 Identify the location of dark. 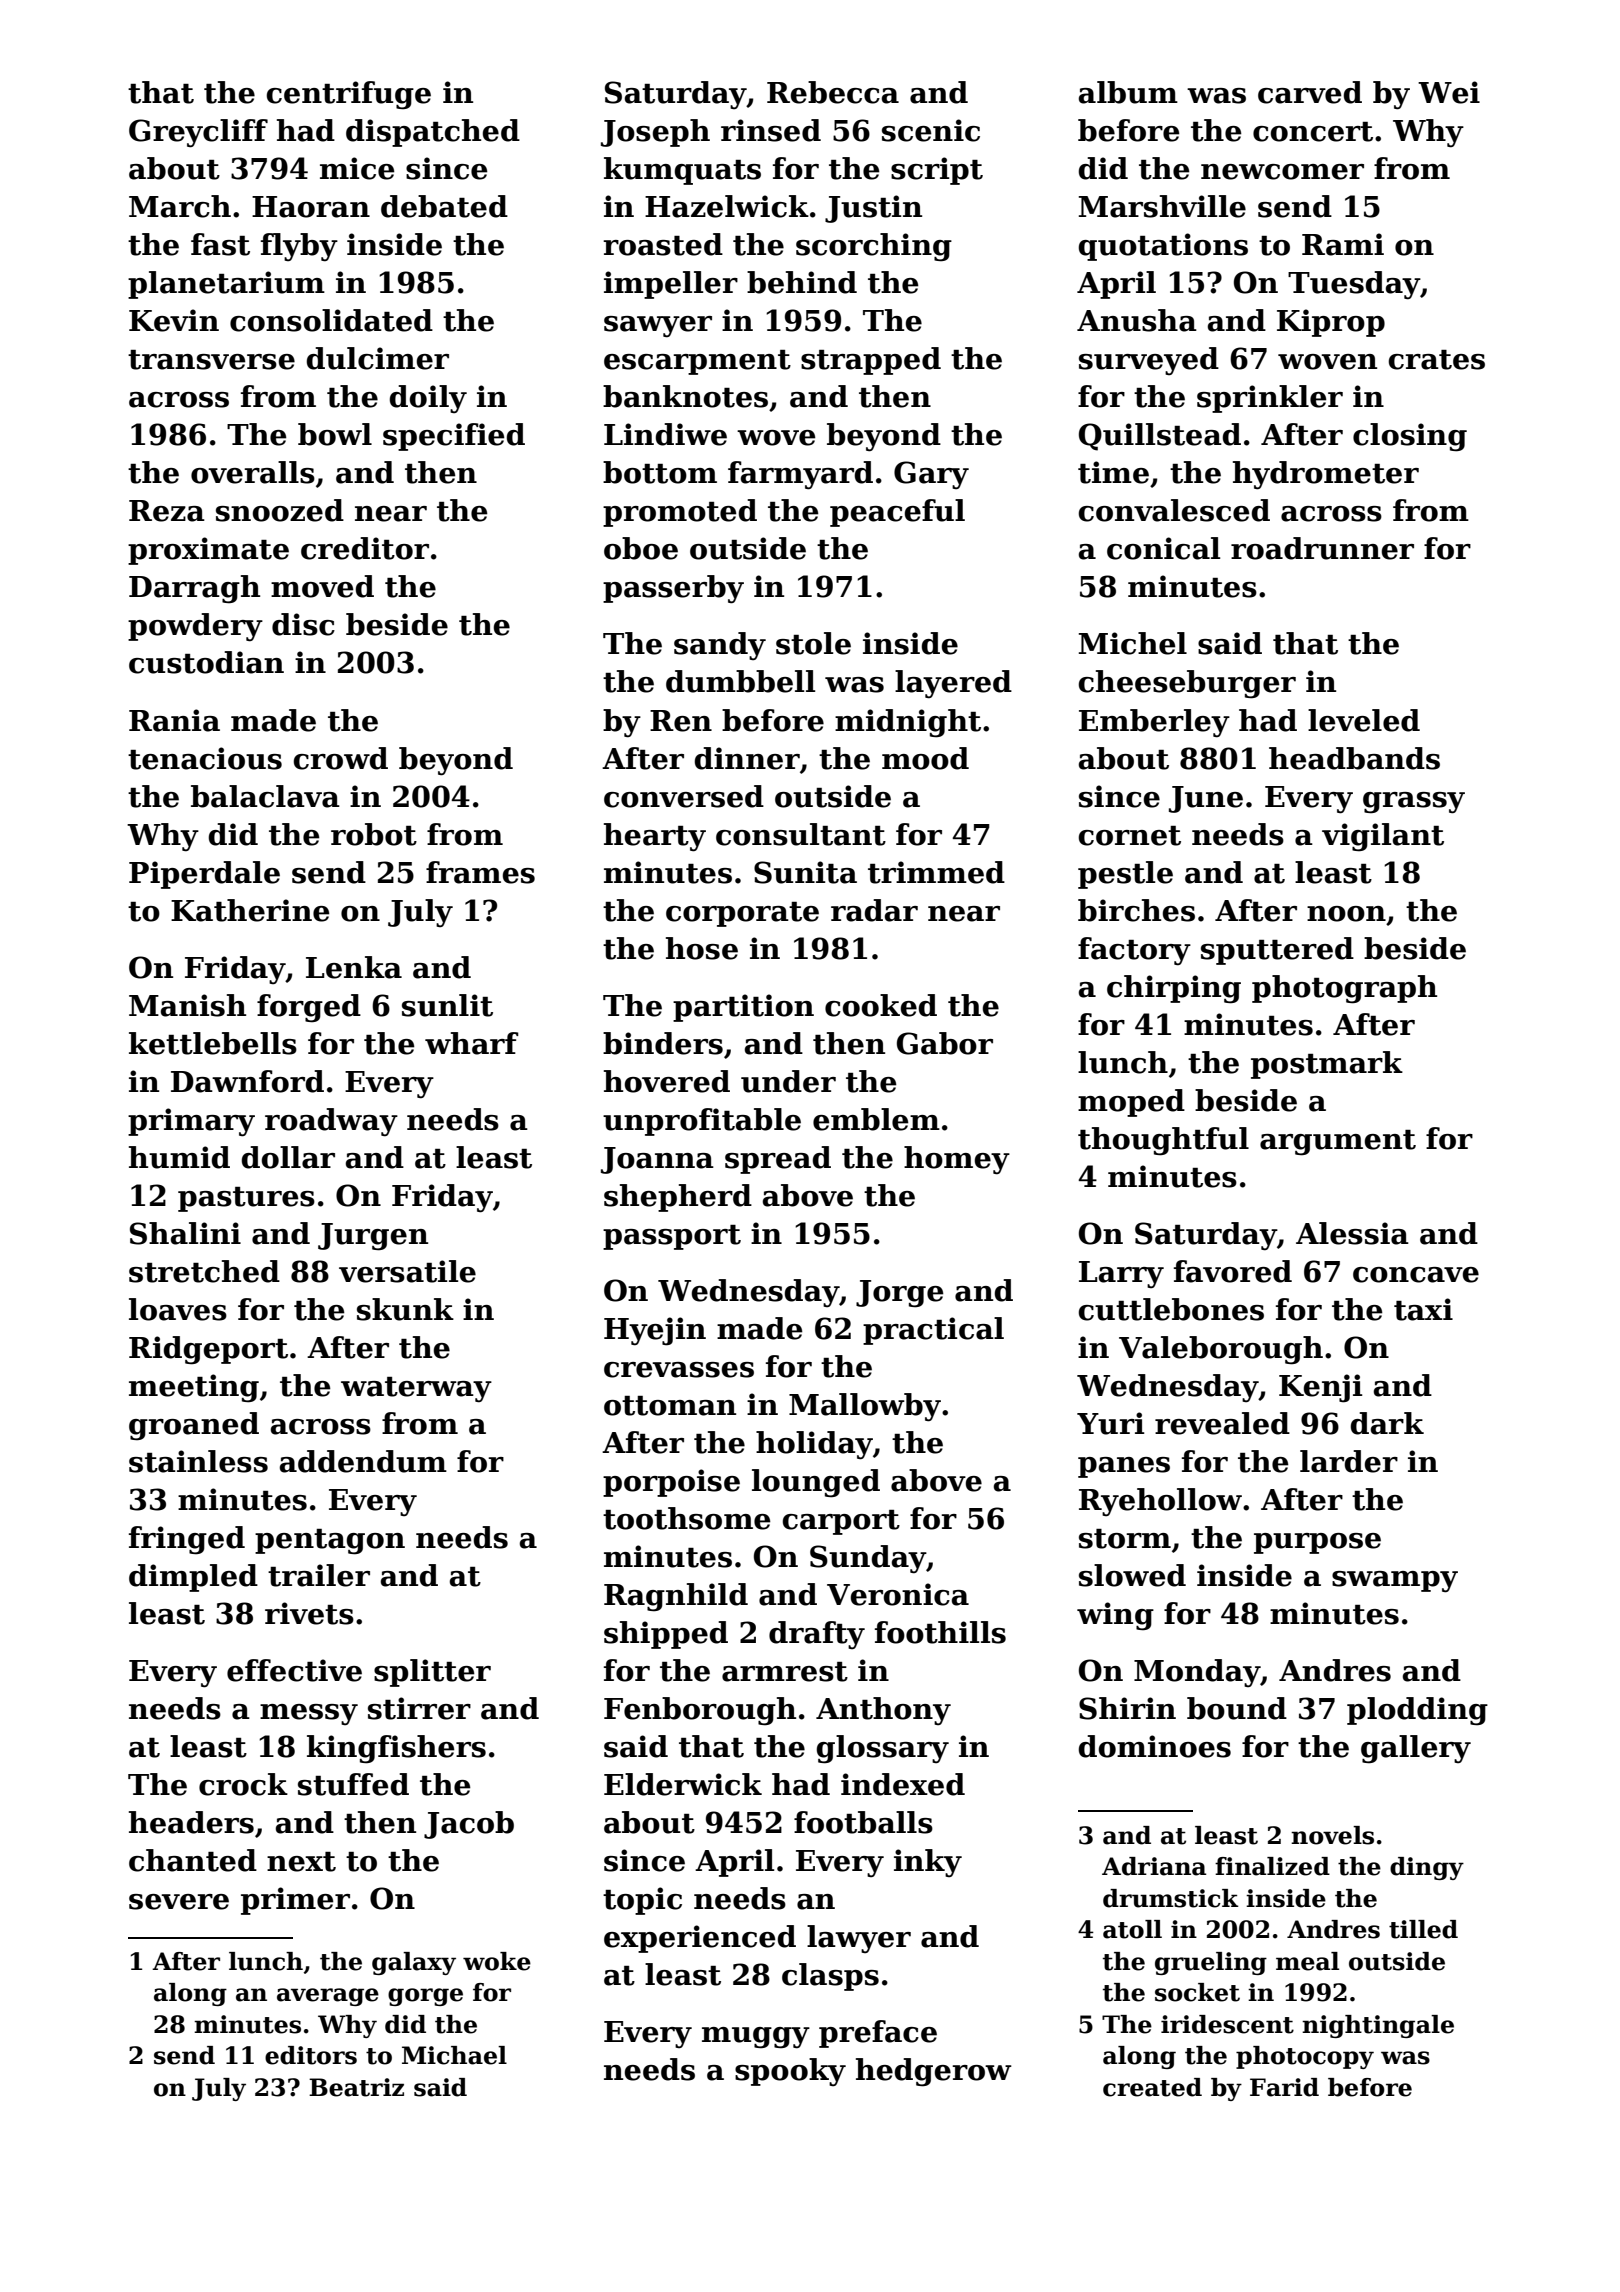
(1387, 1423).
